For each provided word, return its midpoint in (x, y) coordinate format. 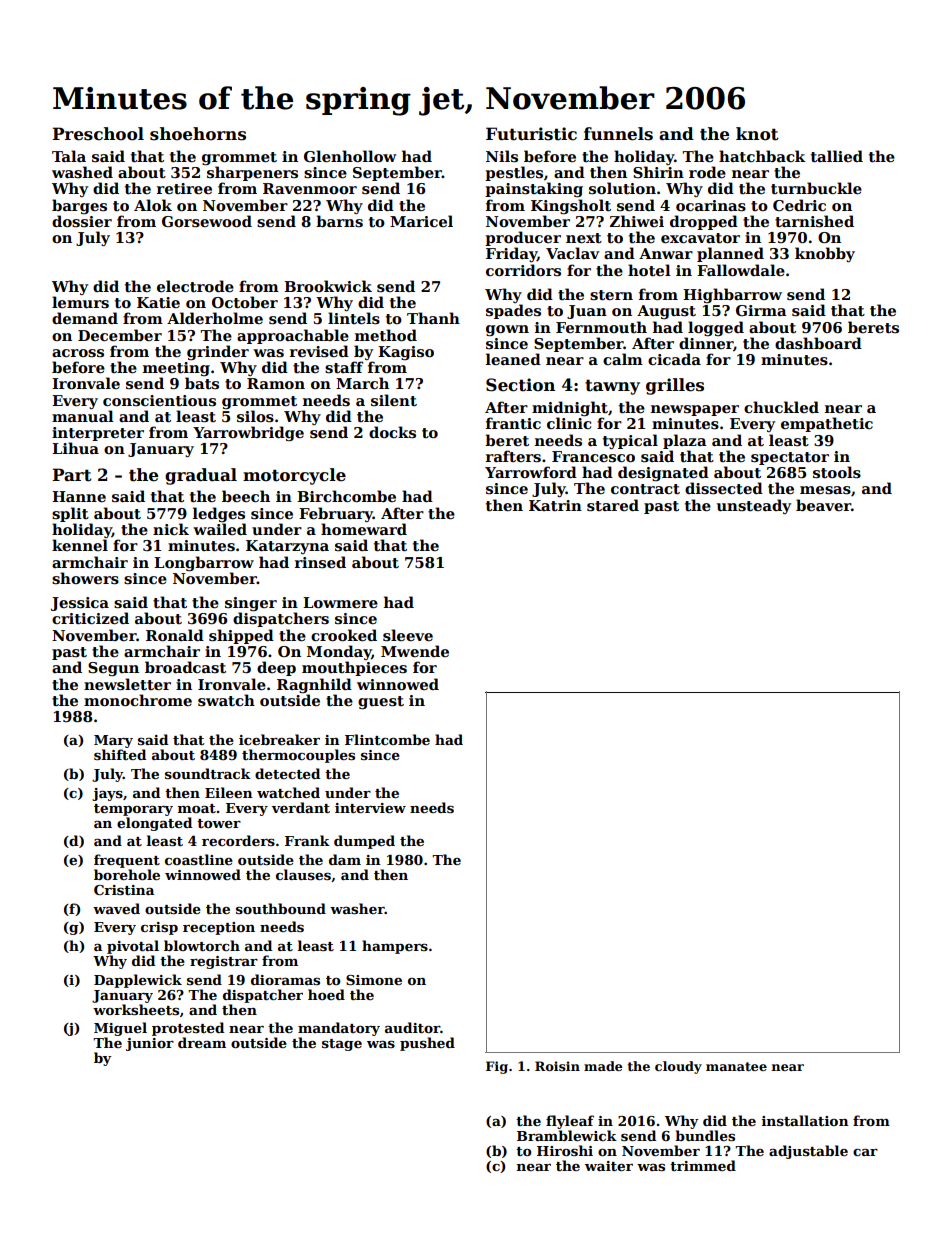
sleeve (408, 635)
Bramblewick (567, 1135)
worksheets (136, 1009)
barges (79, 206)
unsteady (754, 506)
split (70, 514)
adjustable (808, 1152)
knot (757, 134)
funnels (618, 134)
